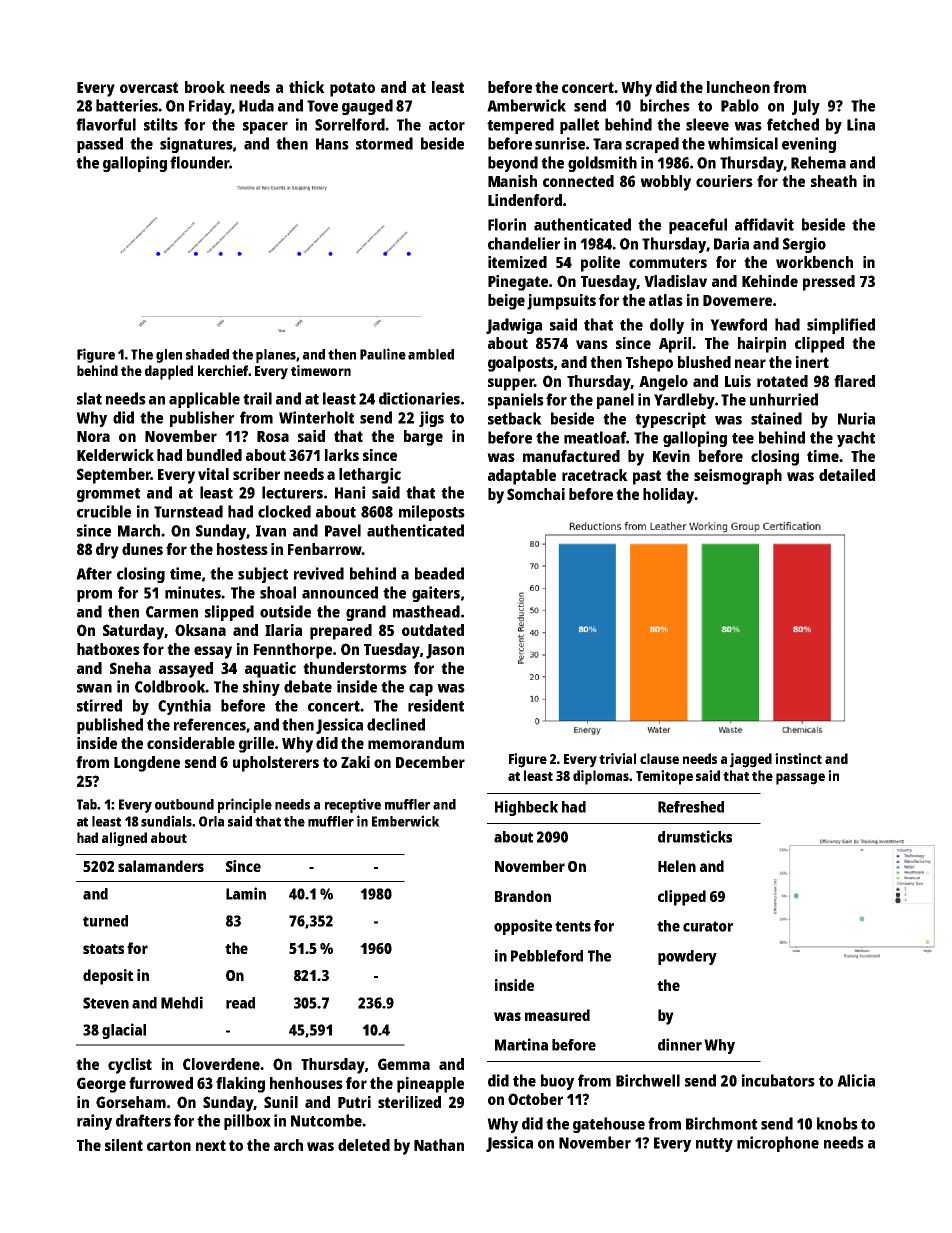  Describe the element at coordinates (601, 777) in the screenshot. I see `diplomas` at that location.
